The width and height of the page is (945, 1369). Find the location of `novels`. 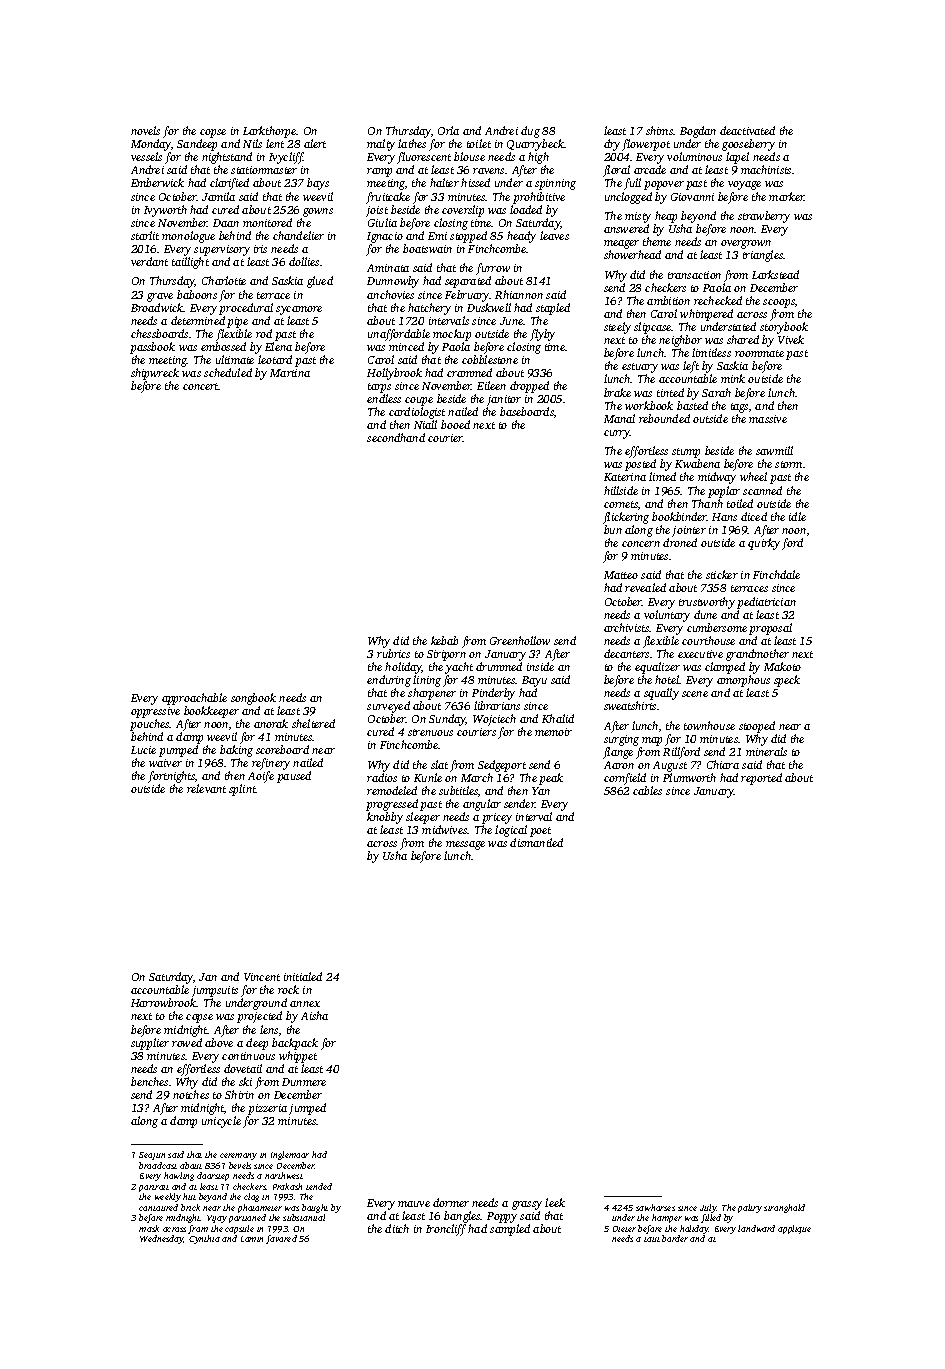

novels is located at coordinates (145, 130).
